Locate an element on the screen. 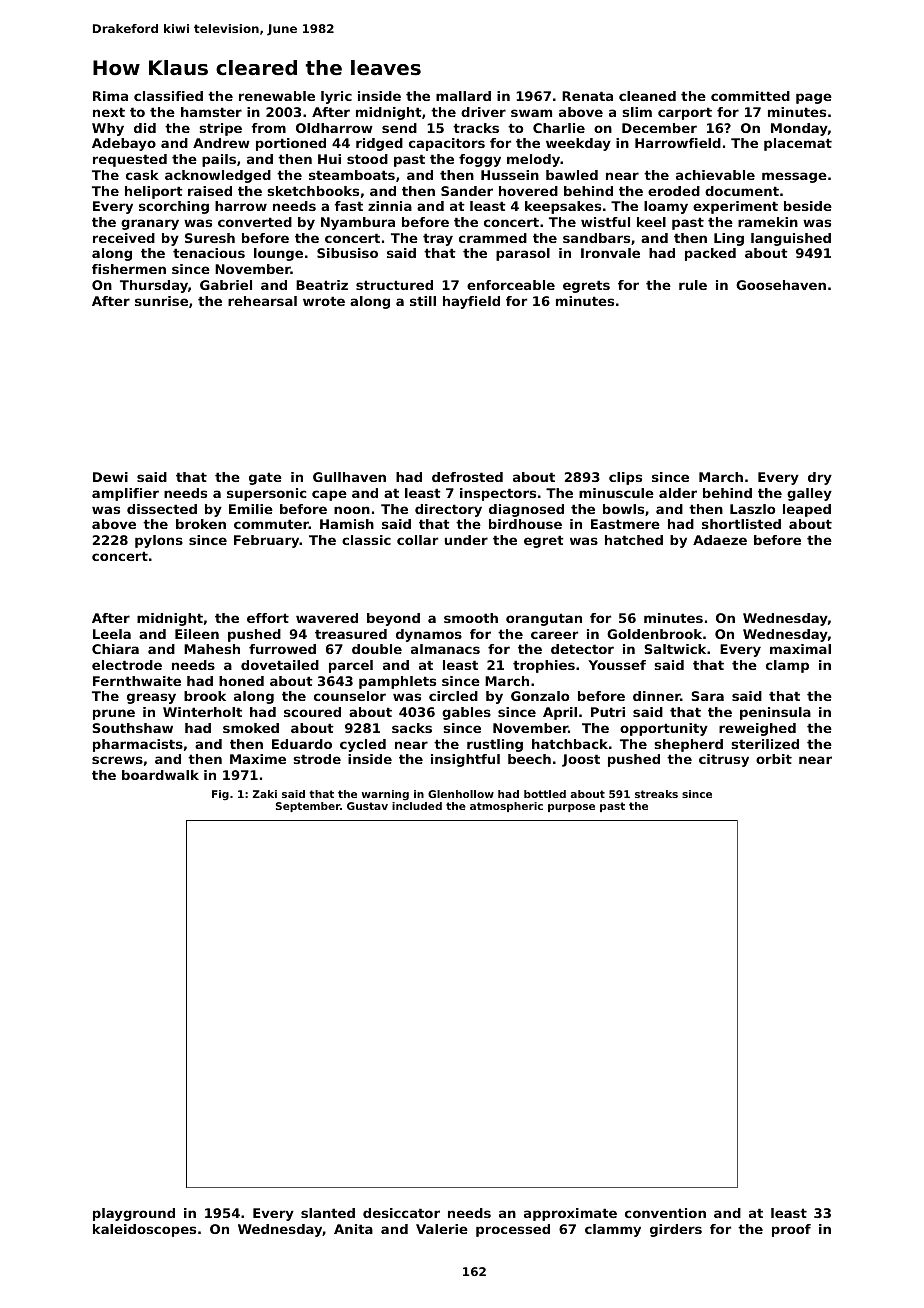 This screenshot has width=924, height=1308. screws is located at coordinates (117, 760).
